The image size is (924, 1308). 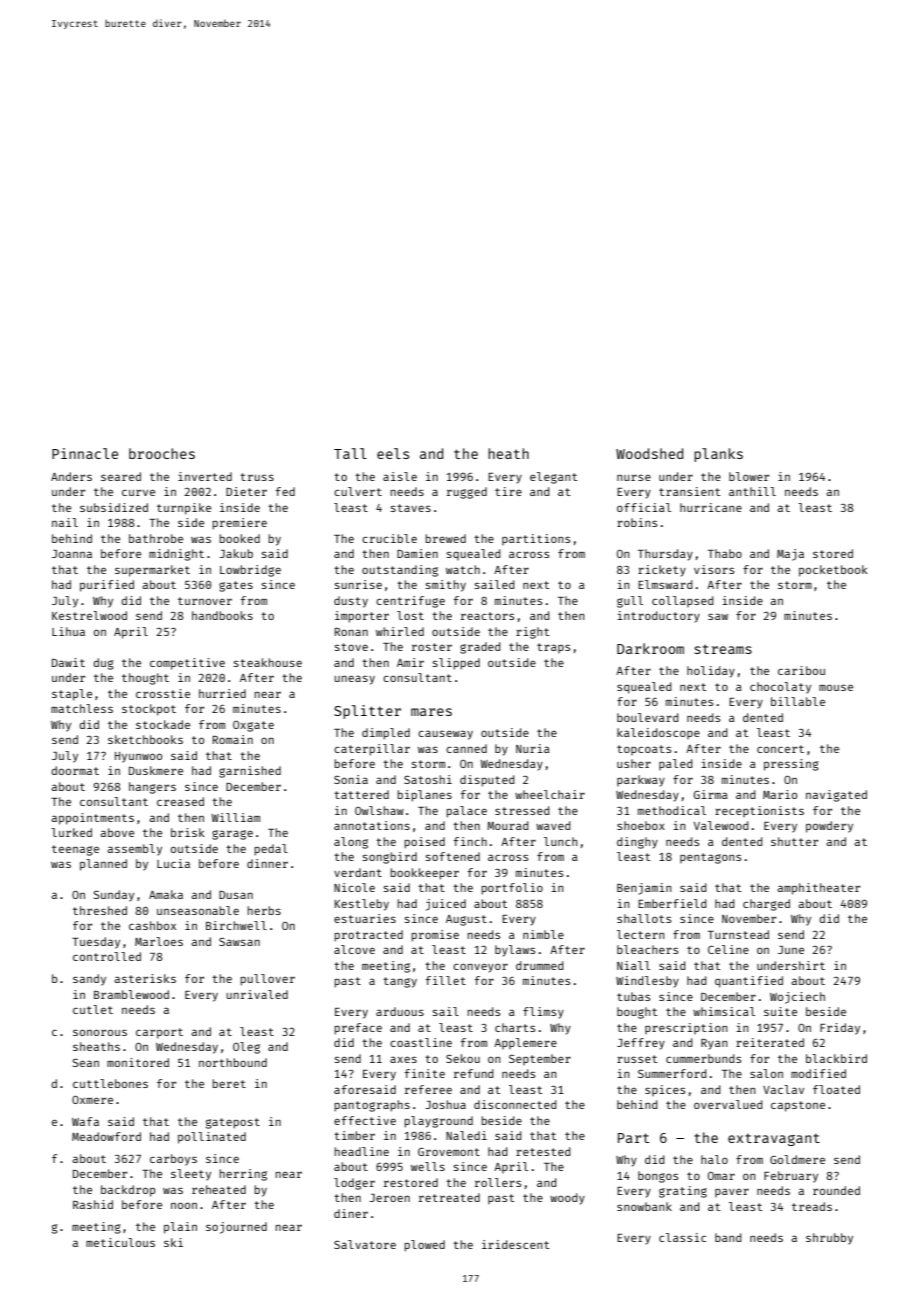 I want to click on portfolio, so click(x=512, y=889).
